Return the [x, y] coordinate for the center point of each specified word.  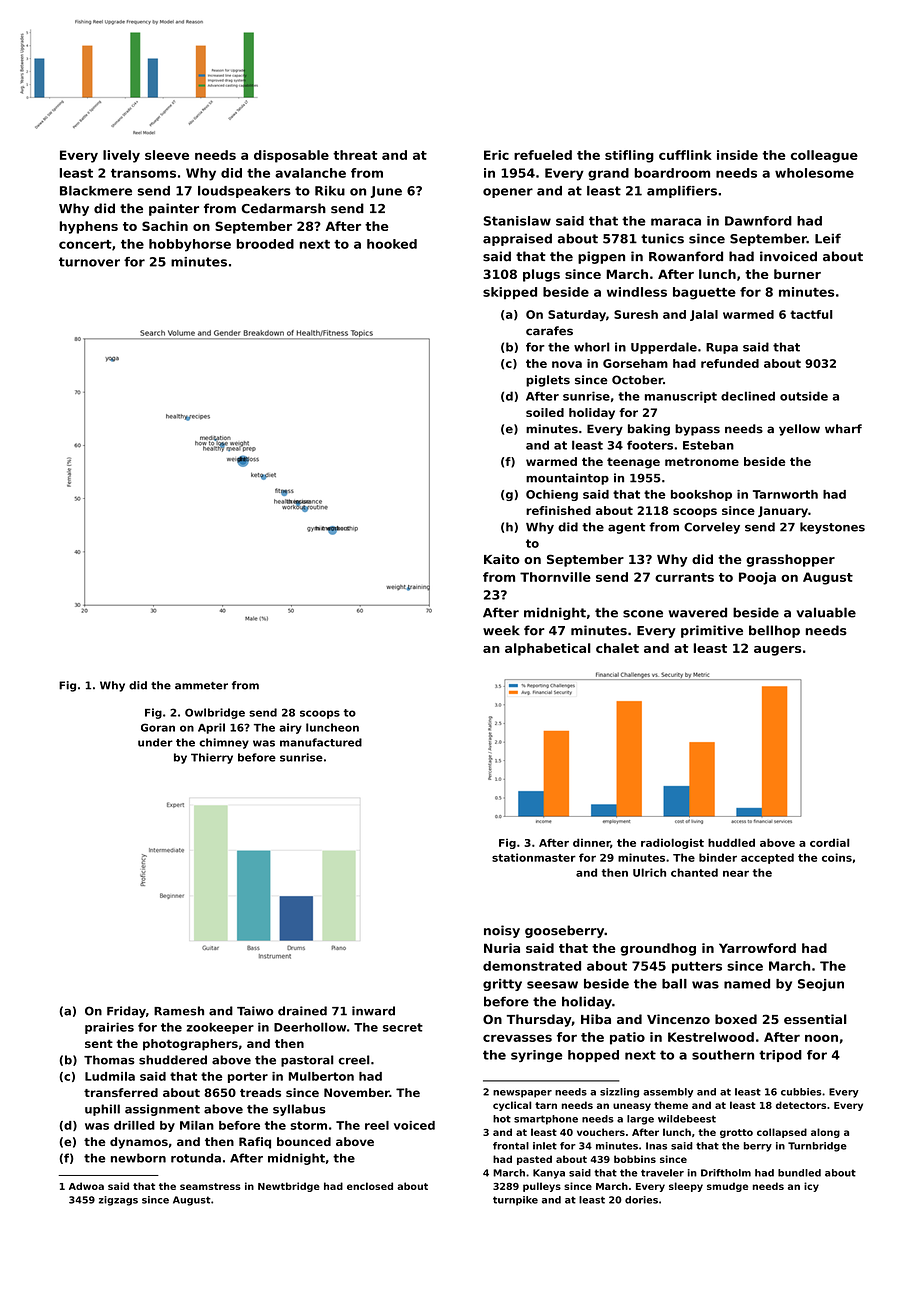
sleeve [167, 155]
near [736, 873]
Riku [330, 191]
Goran [158, 727]
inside [737, 155]
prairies [109, 1028]
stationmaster [534, 857]
